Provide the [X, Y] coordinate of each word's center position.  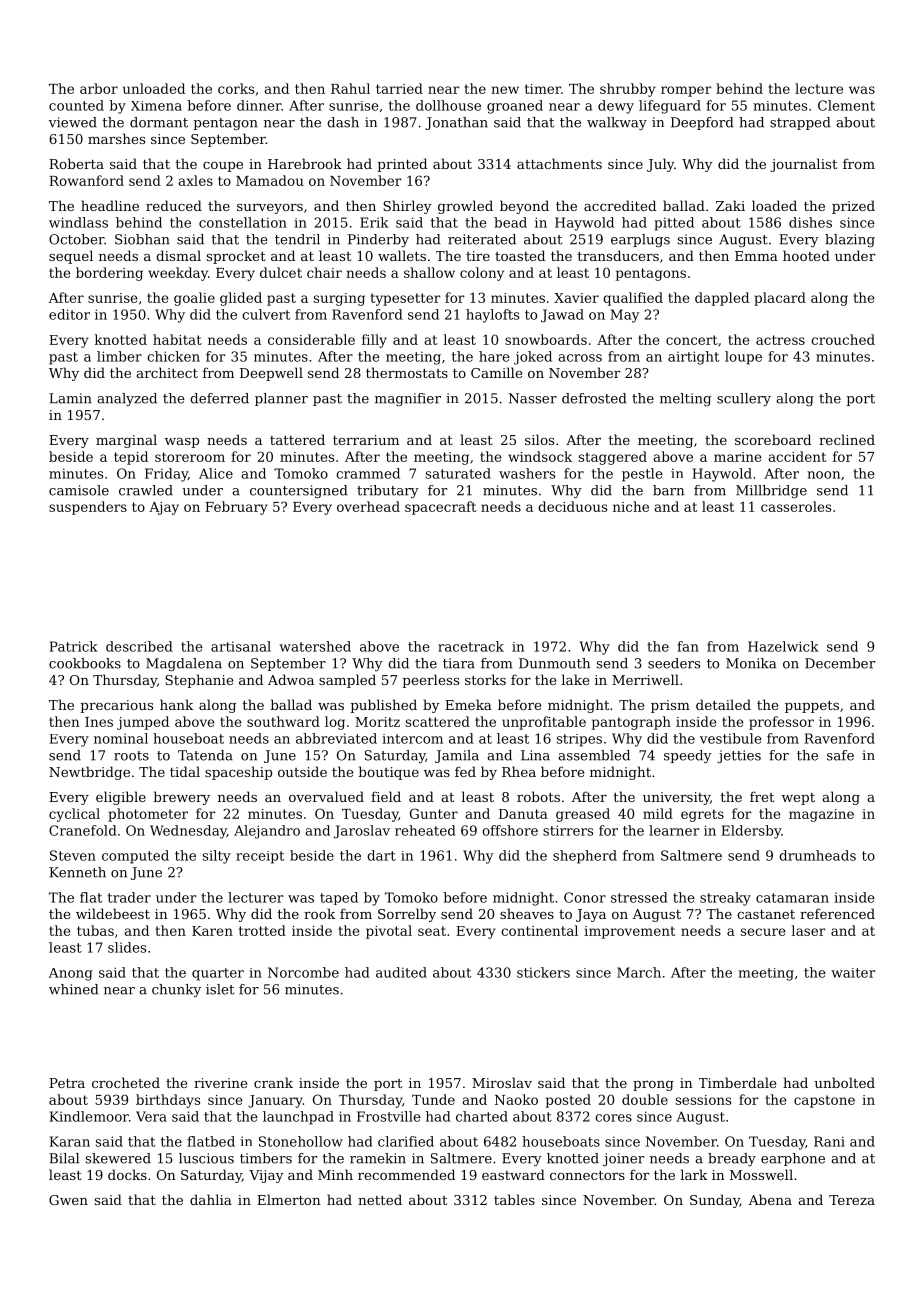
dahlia [211, 1199]
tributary [388, 491]
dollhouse [448, 105]
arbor [99, 88]
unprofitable [544, 723]
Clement [846, 105]
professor [781, 723]
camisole [79, 490]
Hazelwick [783, 646]
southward [283, 721]
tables [514, 1199]
